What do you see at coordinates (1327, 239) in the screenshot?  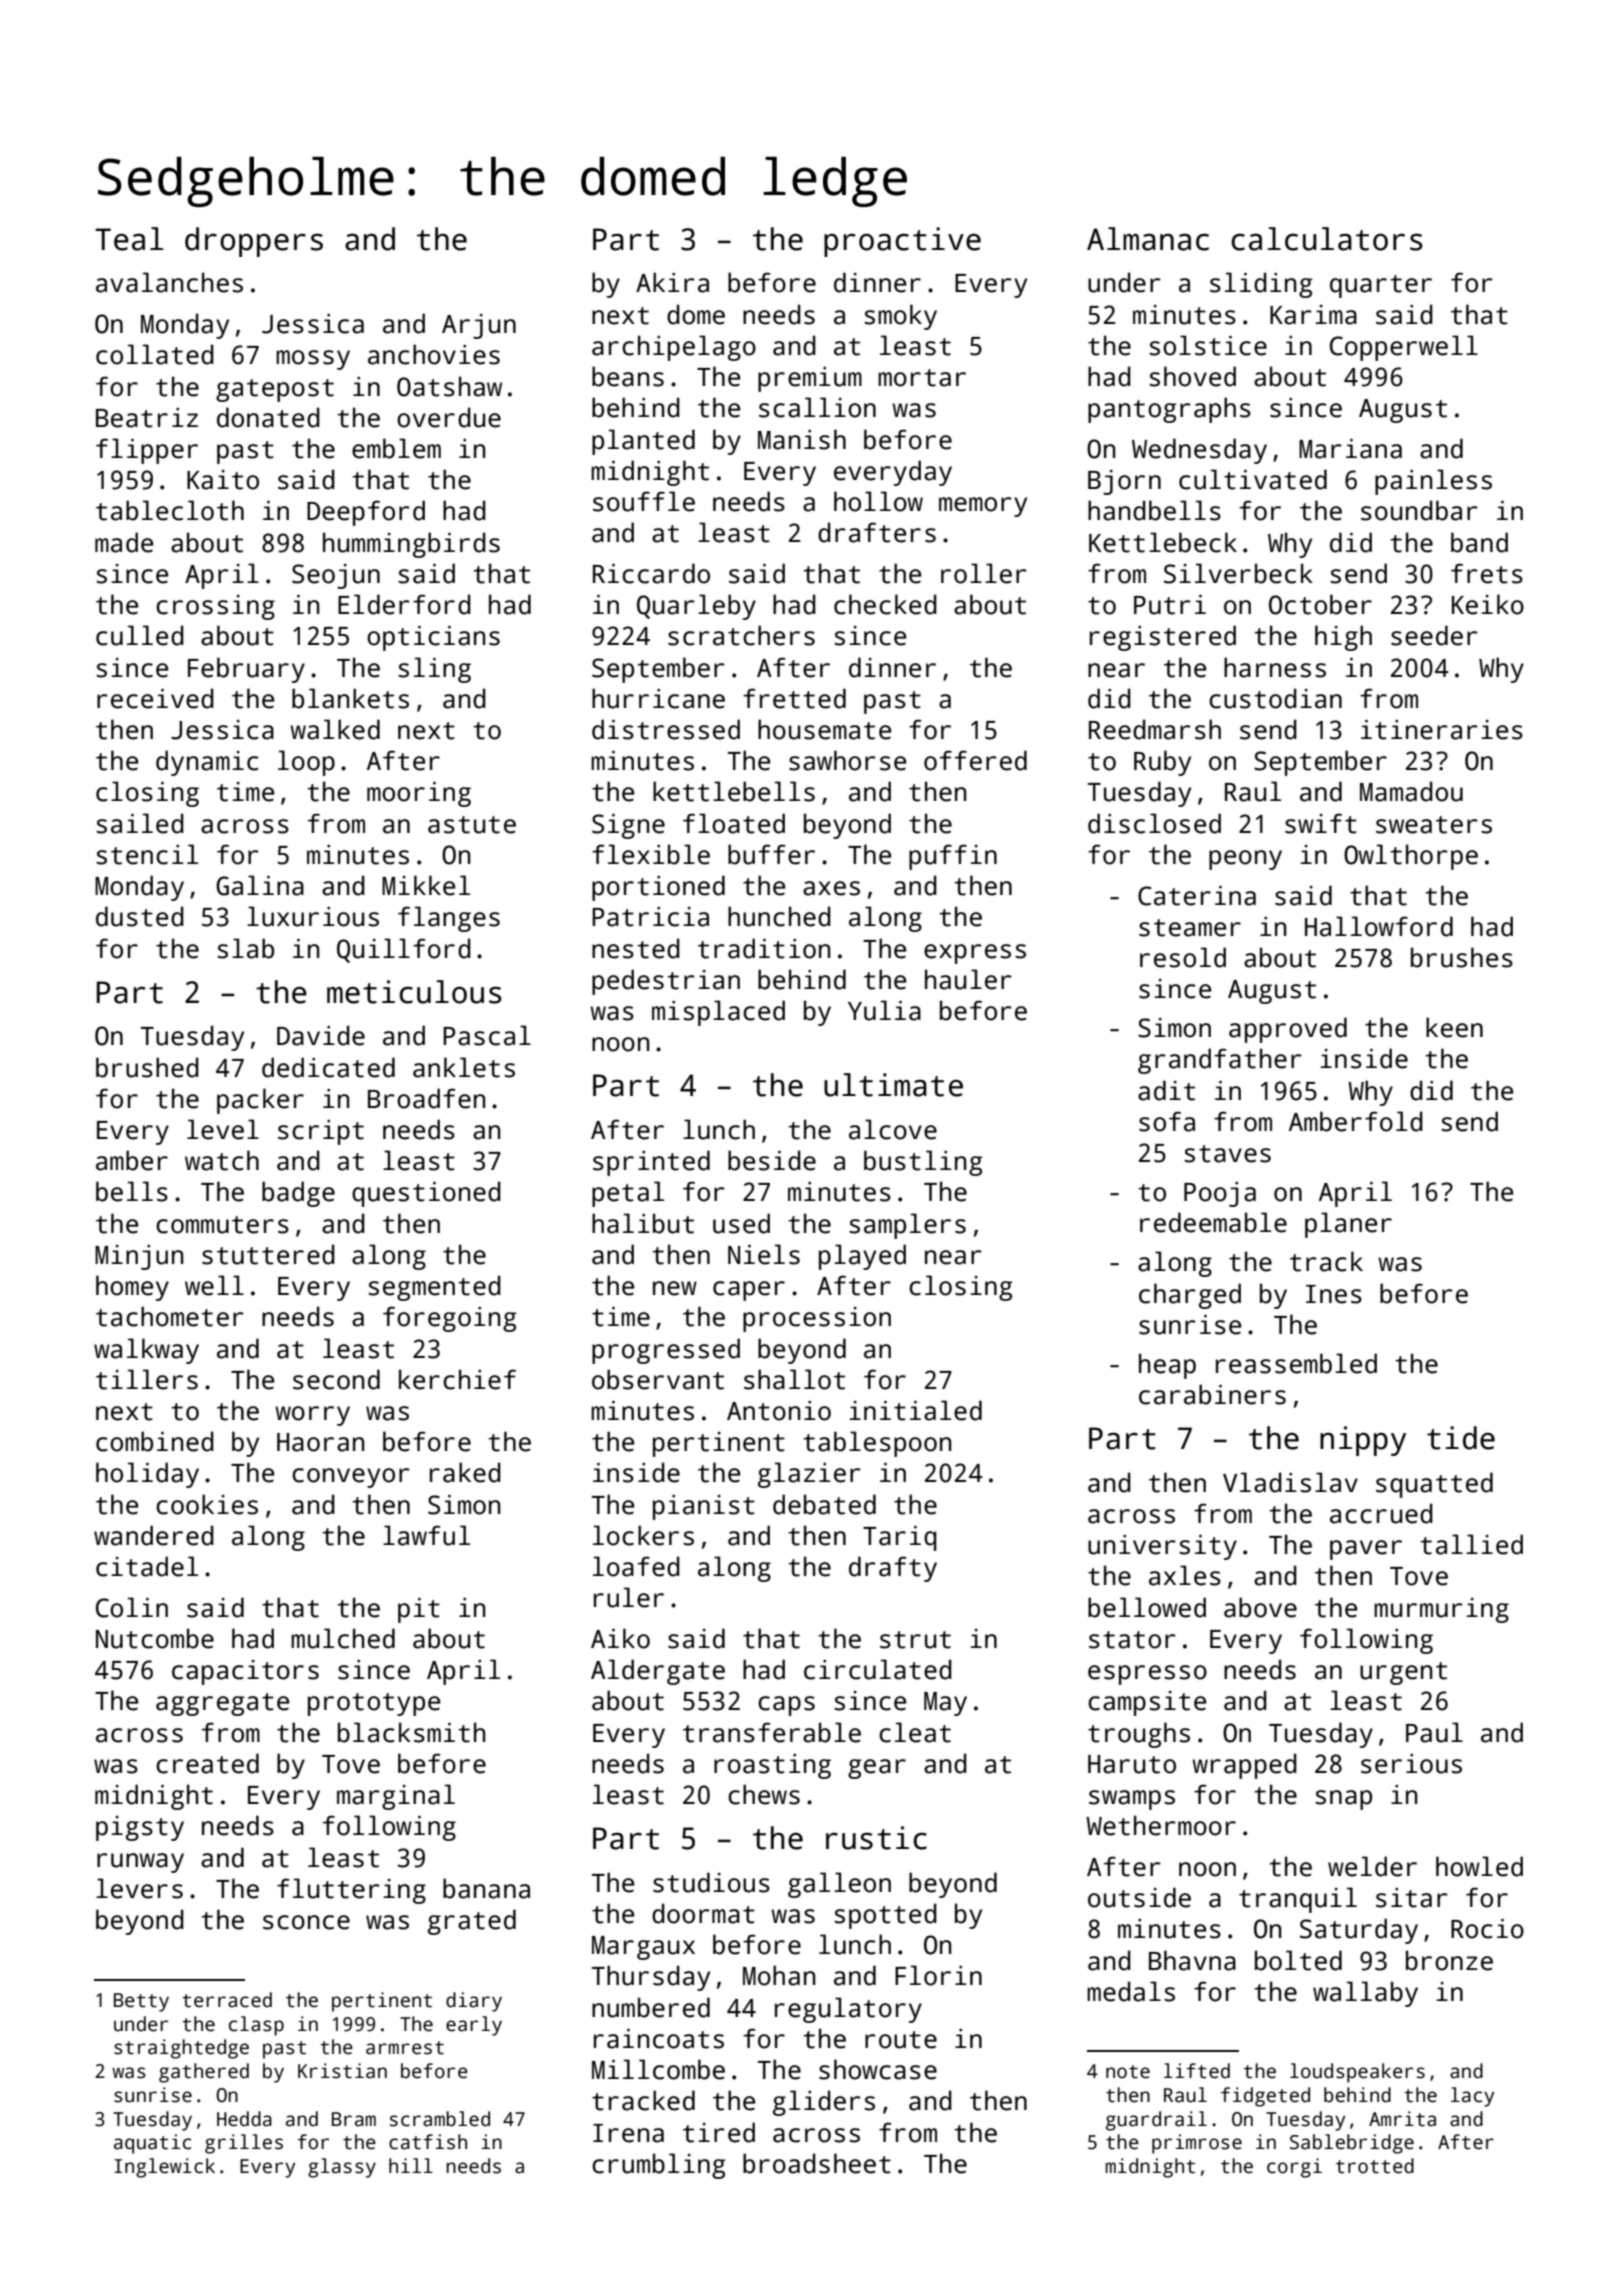 I see `calculators` at bounding box center [1327, 239].
